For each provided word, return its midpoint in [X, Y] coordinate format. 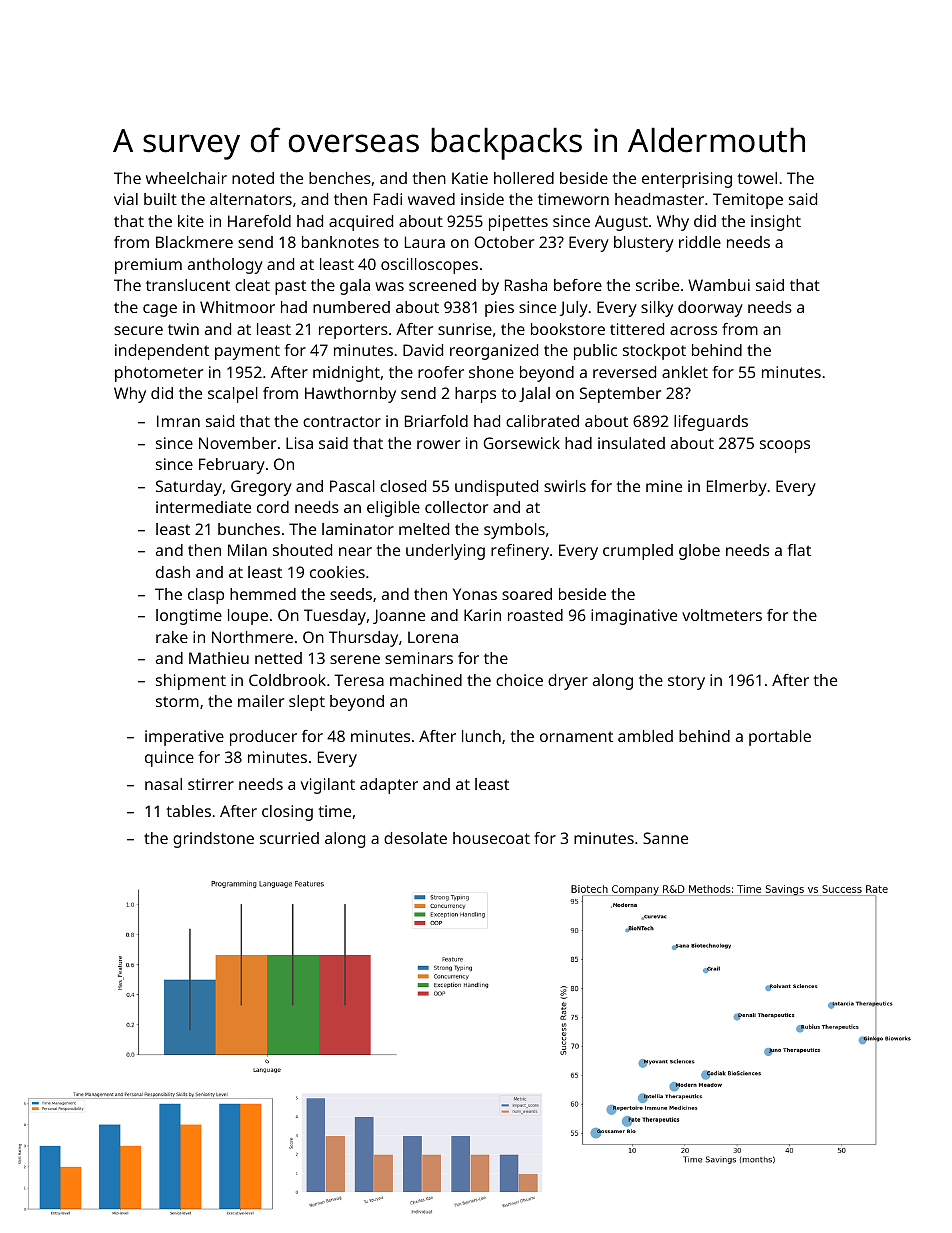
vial [126, 199]
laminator [358, 529]
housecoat [491, 838]
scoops [785, 446]
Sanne [665, 838]
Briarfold [436, 421]
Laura [425, 242]
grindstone [213, 840]
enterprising [687, 180]
